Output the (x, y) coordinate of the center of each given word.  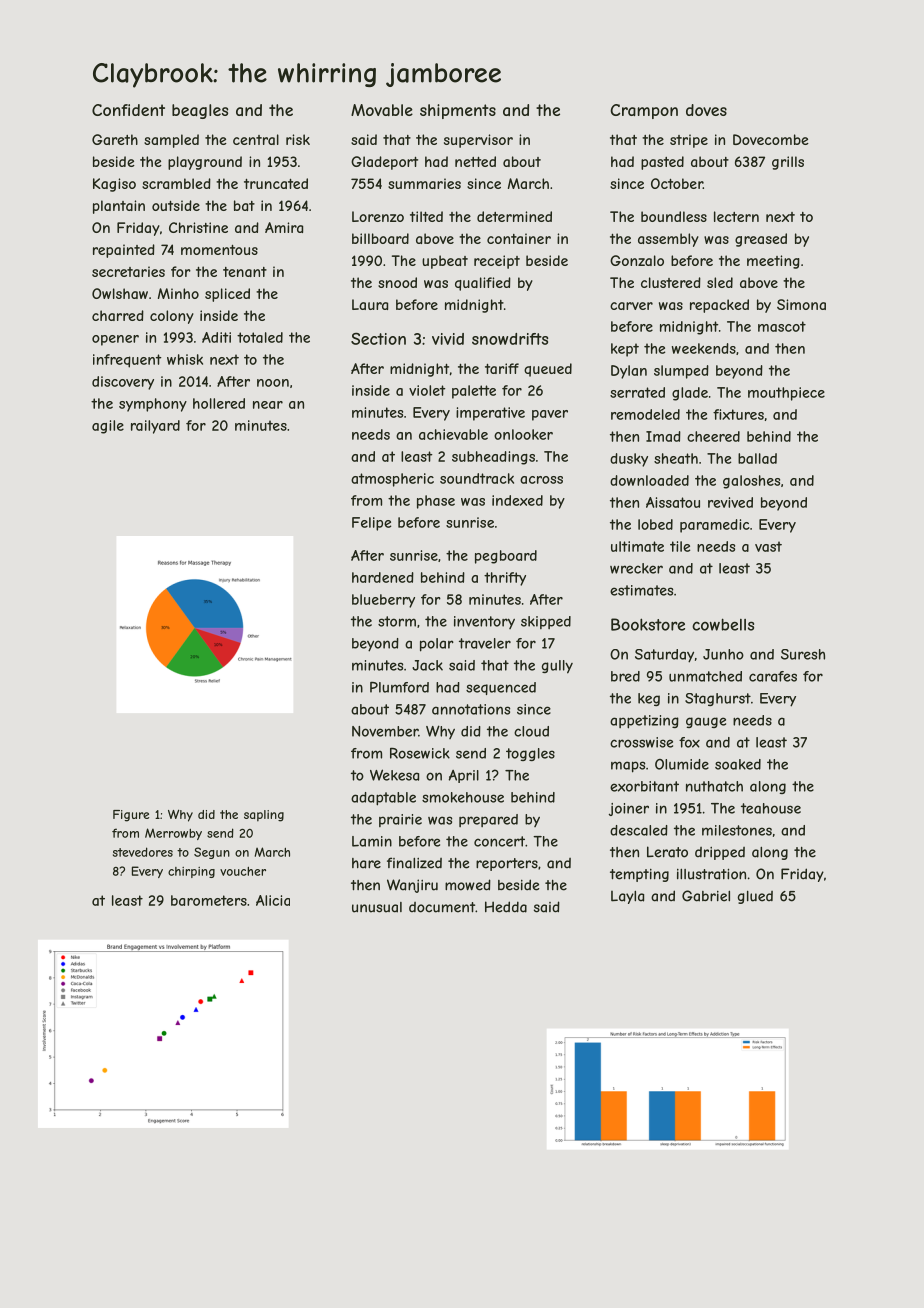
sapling (264, 816)
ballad (757, 458)
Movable (382, 110)
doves (706, 110)
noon (273, 383)
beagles (200, 111)
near (268, 405)
